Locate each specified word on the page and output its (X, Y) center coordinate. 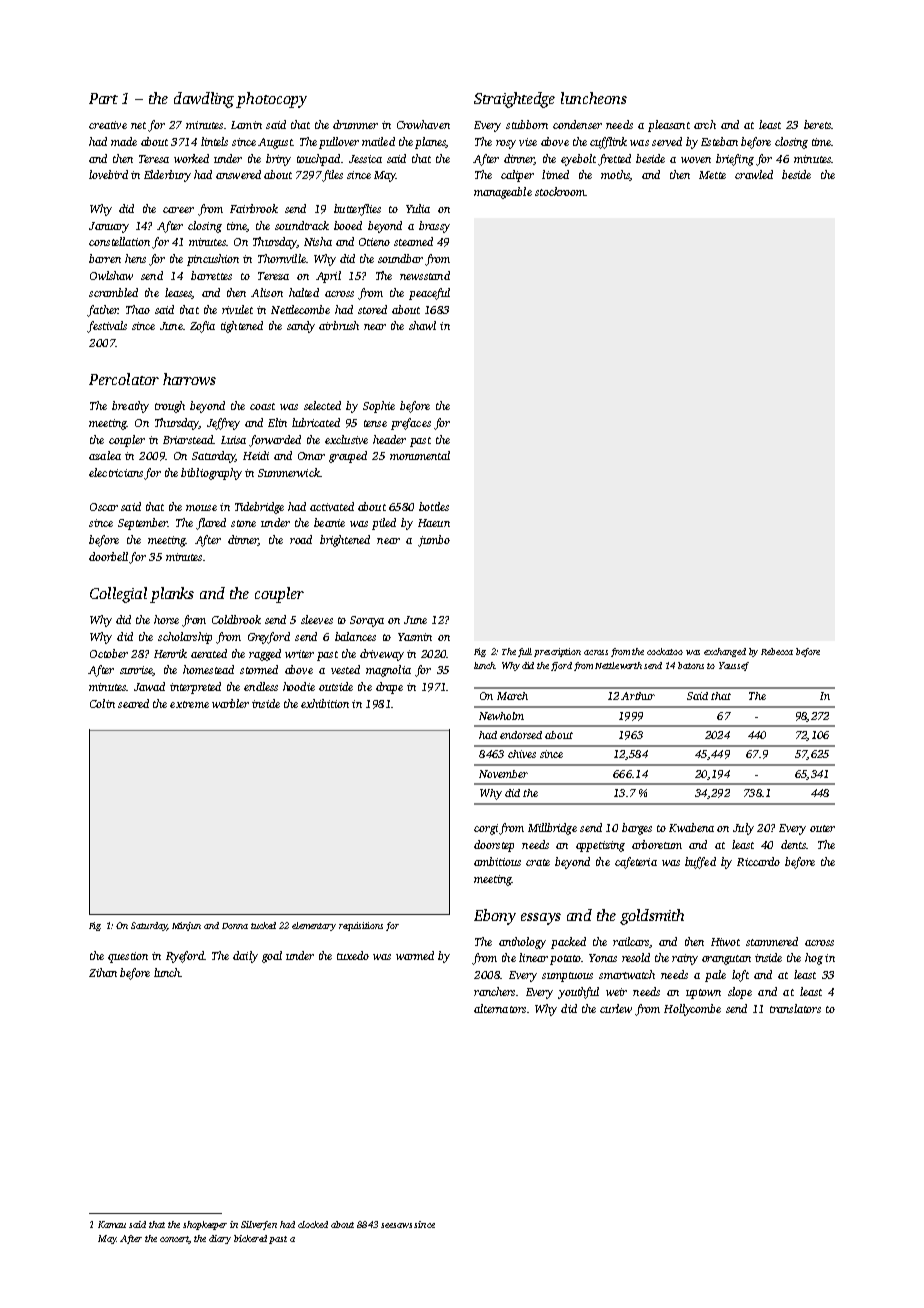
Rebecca (777, 651)
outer (822, 828)
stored (372, 309)
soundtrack (302, 225)
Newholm (501, 716)
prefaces (411, 424)
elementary (314, 926)
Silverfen (259, 1225)
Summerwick (289, 472)
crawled (754, 174)
